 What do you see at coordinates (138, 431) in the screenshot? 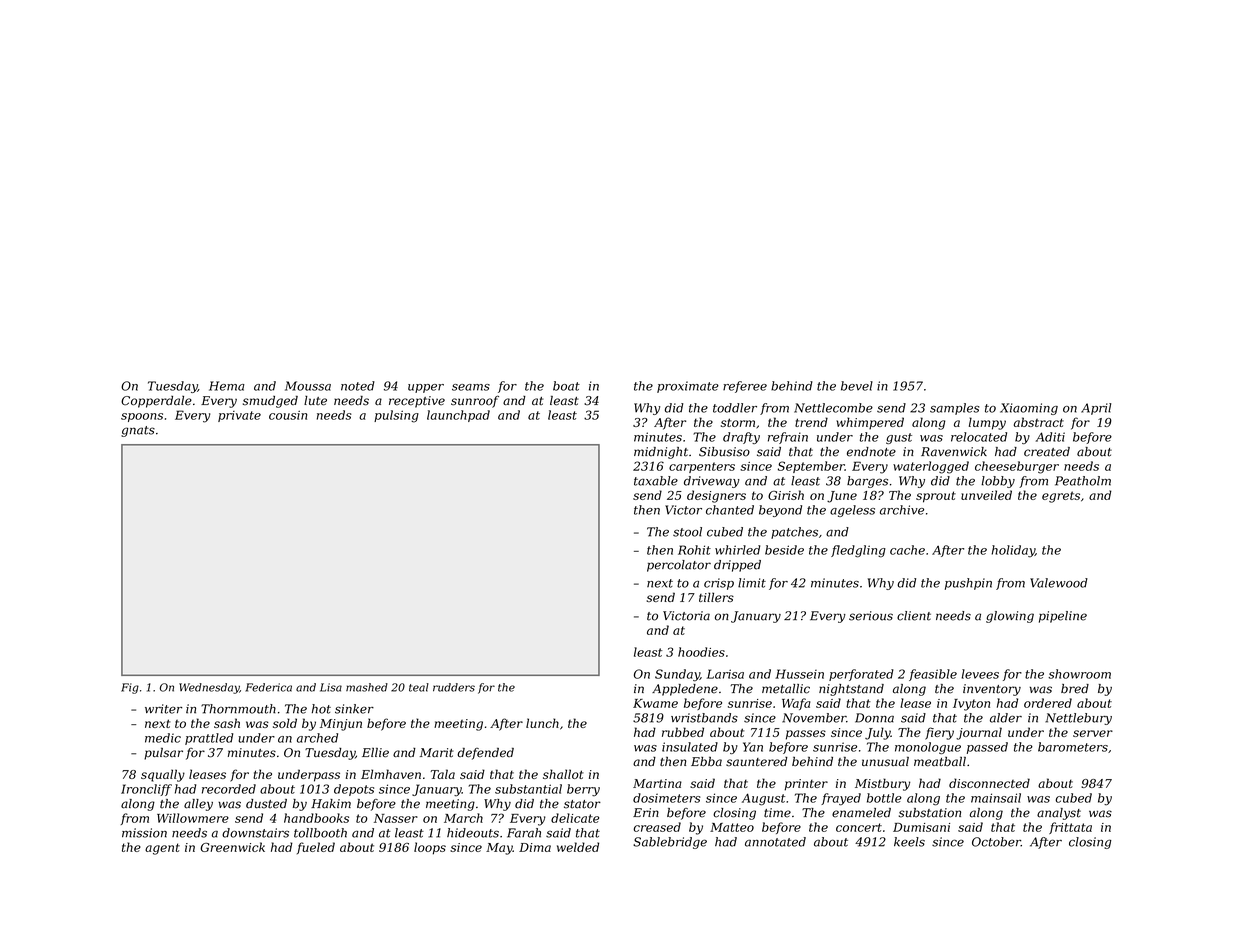
I see `gnats` at bounding box center [138, 431].
